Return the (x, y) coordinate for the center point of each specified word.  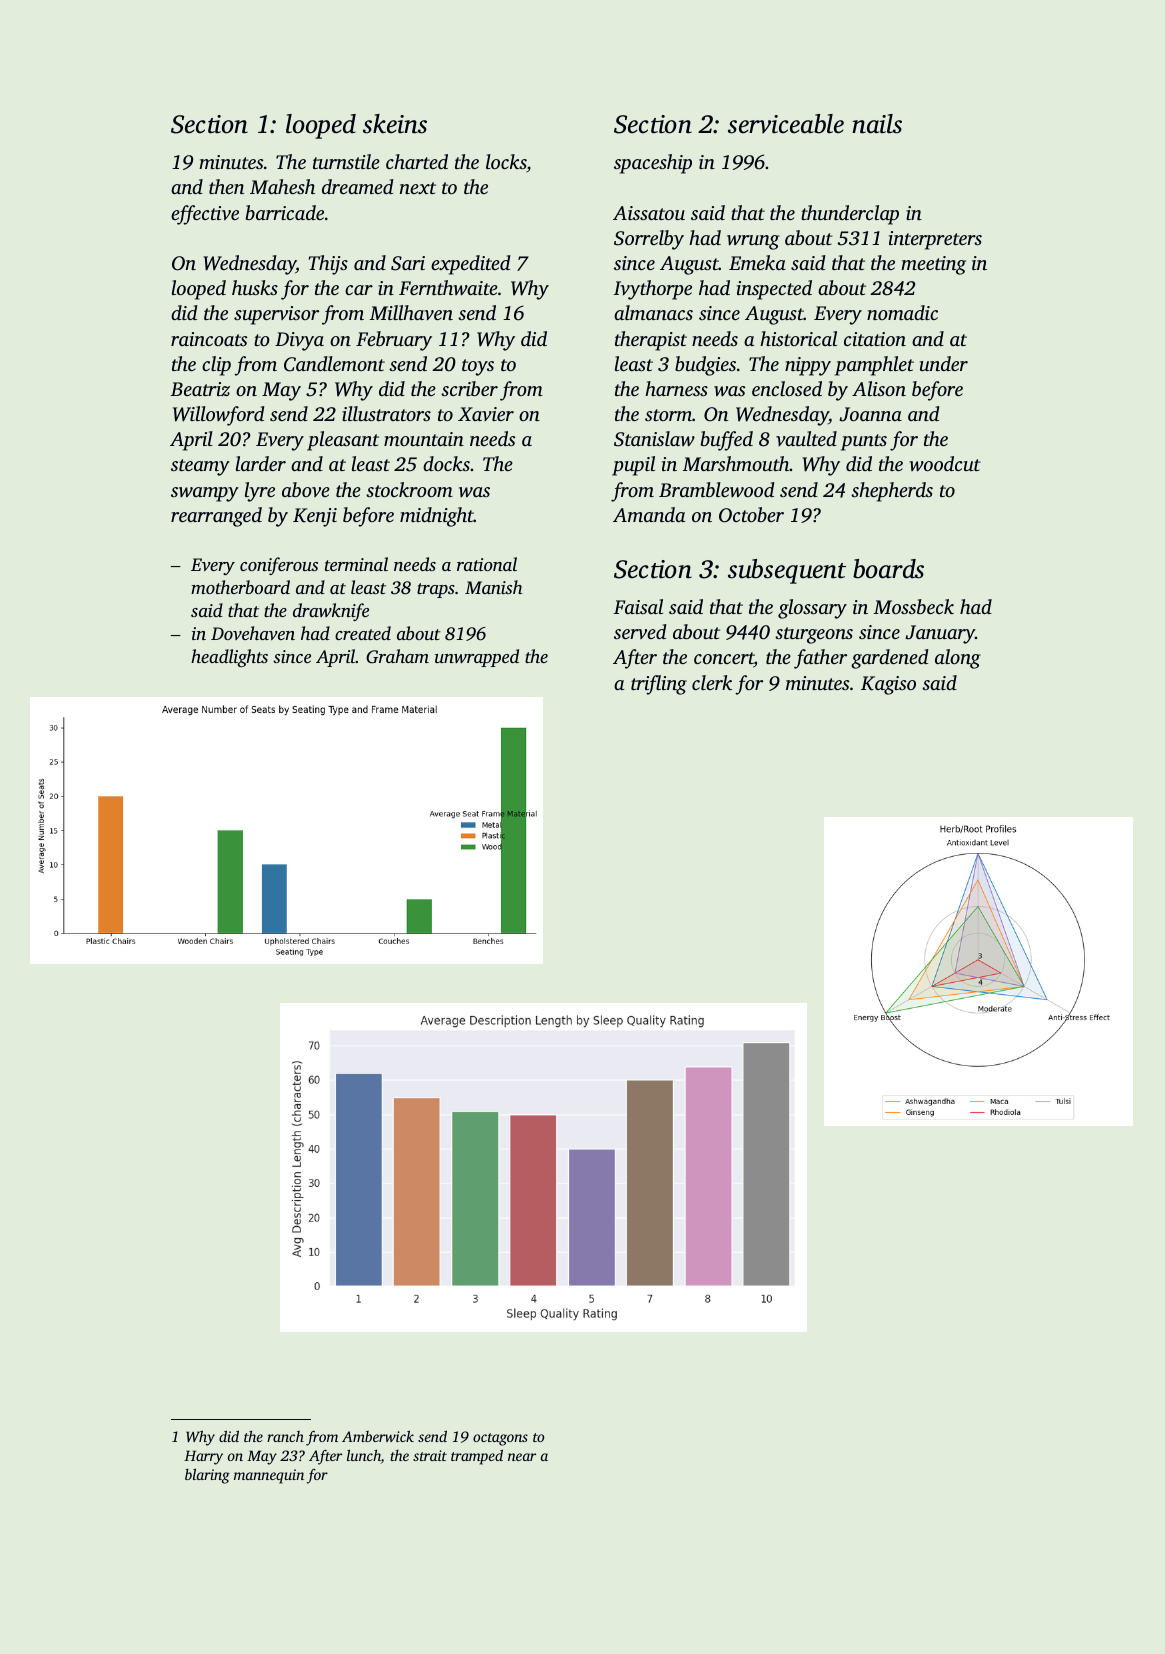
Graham (397, 656)
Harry (203, 1457)
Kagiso (888, 685)
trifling (659, 685)
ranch (285, 1436)
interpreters (935, 240)
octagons (500, 1439)
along (958, 659)
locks (506, 163)
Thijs (328, 265)
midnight (437, 517)
